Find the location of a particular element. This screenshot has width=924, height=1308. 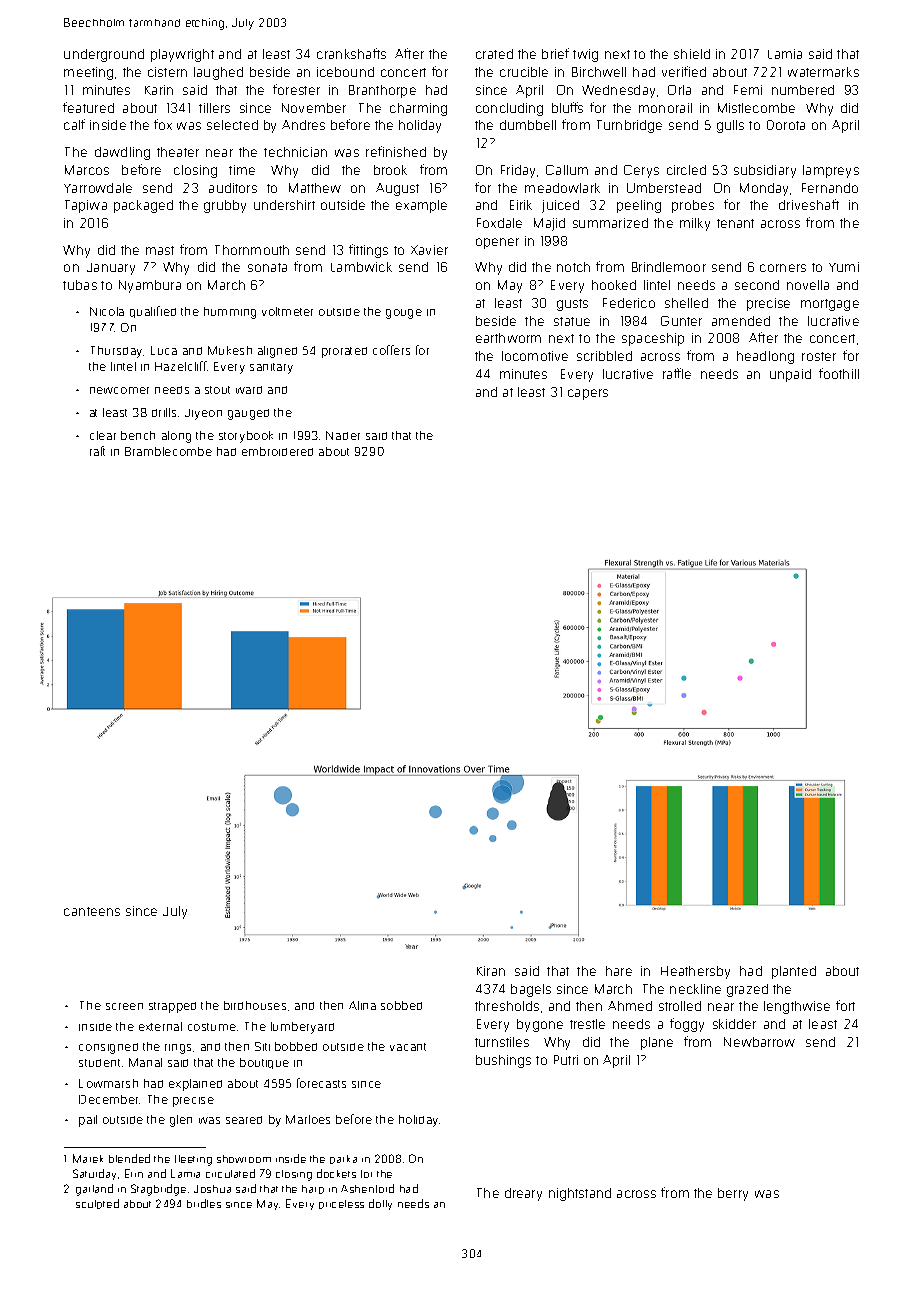

crankshafts is located at coordinates (351, 53).
